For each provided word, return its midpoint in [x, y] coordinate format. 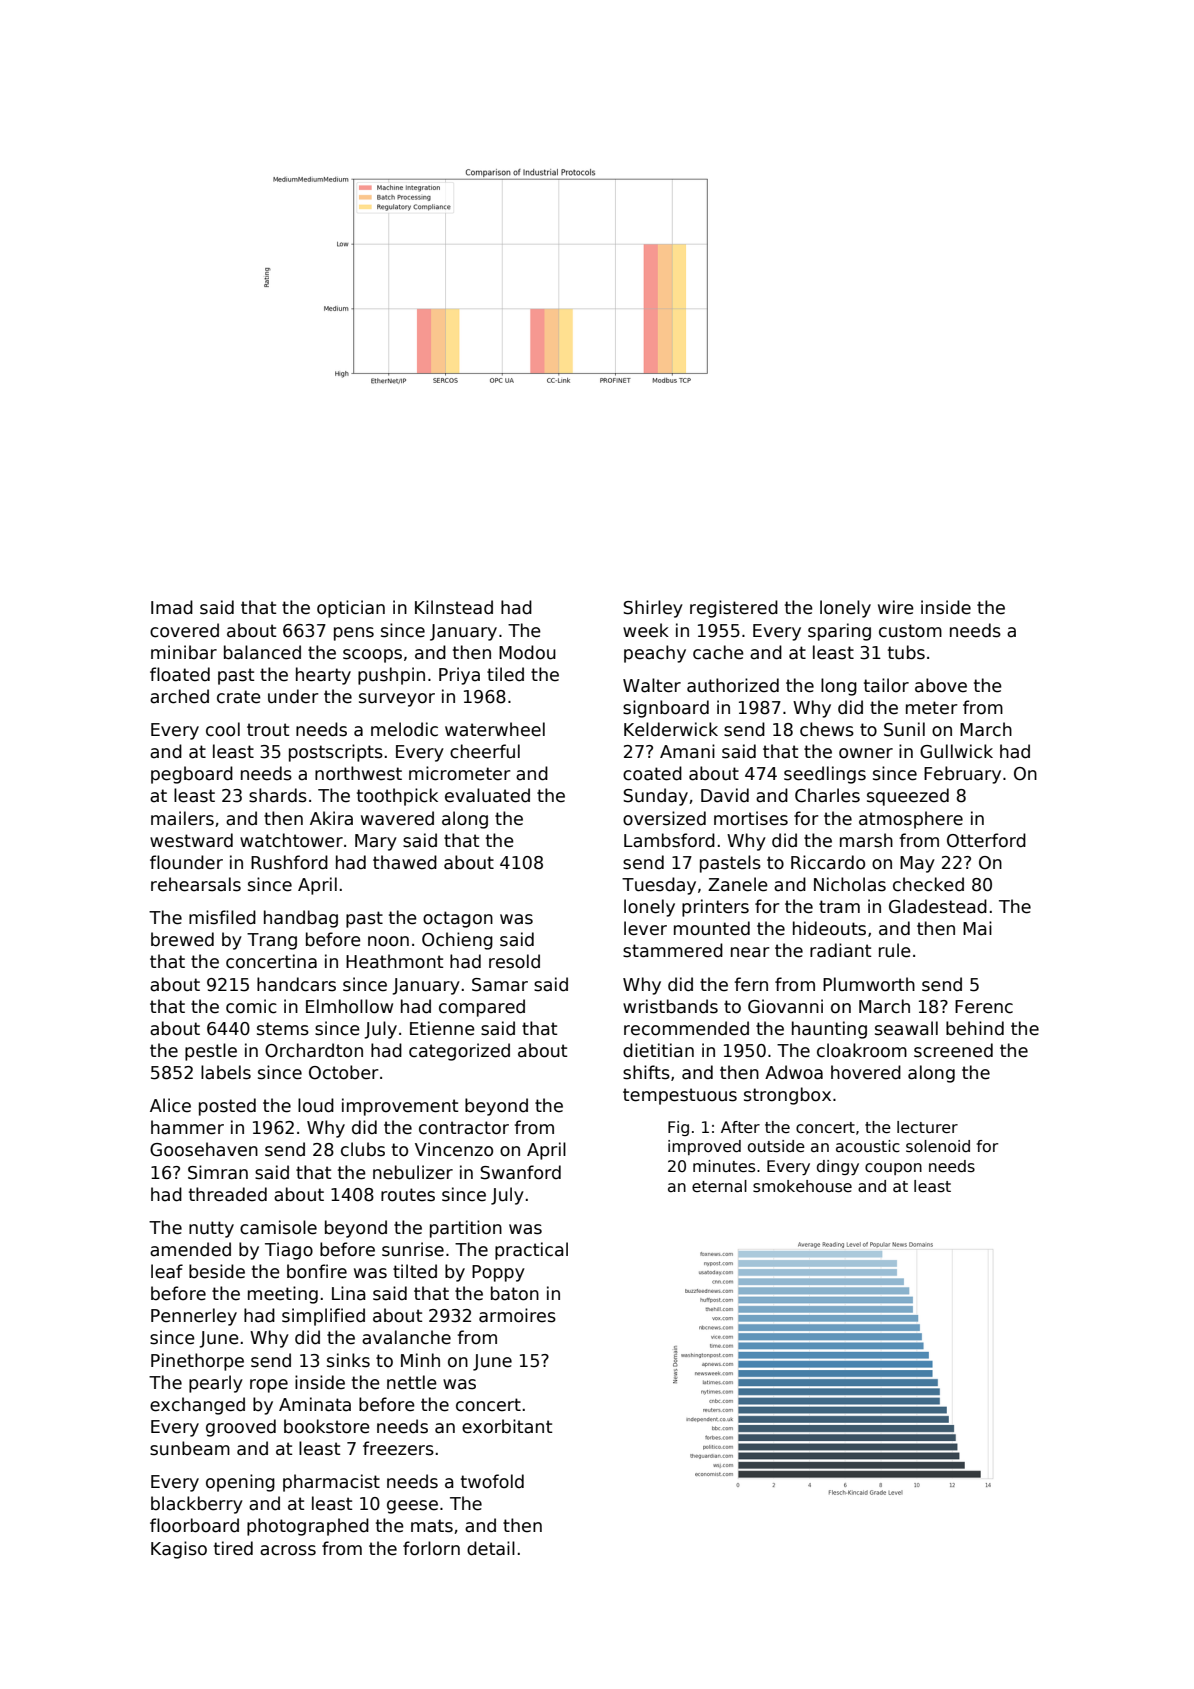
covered [184, 630]
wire [896, 607]
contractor [464, 1128]
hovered [866, 1072]
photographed [308, 1527]
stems [283, 1029]
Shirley [653, 609]
